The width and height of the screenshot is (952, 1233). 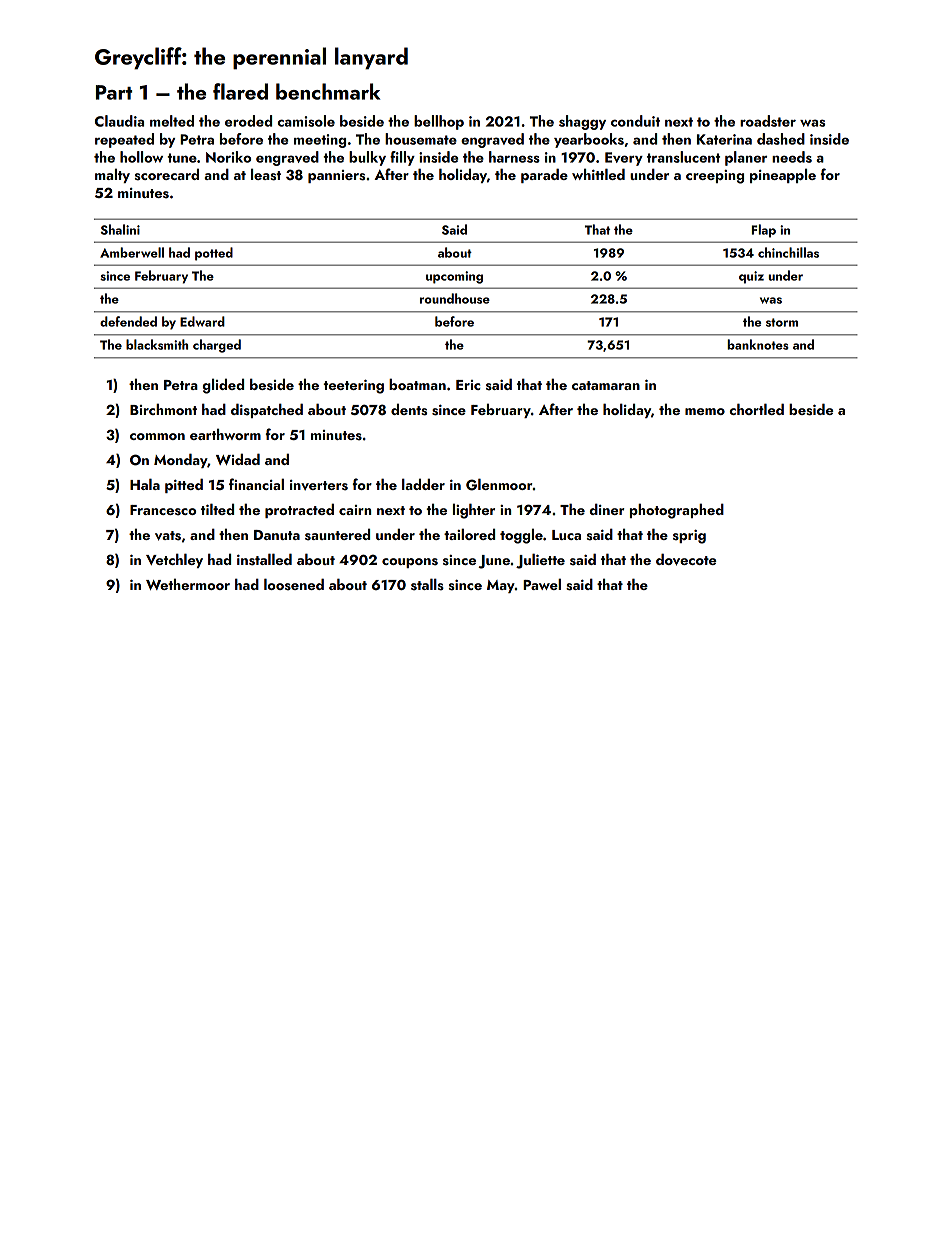 I want to click on chortled, so click(x=757, y=409).
